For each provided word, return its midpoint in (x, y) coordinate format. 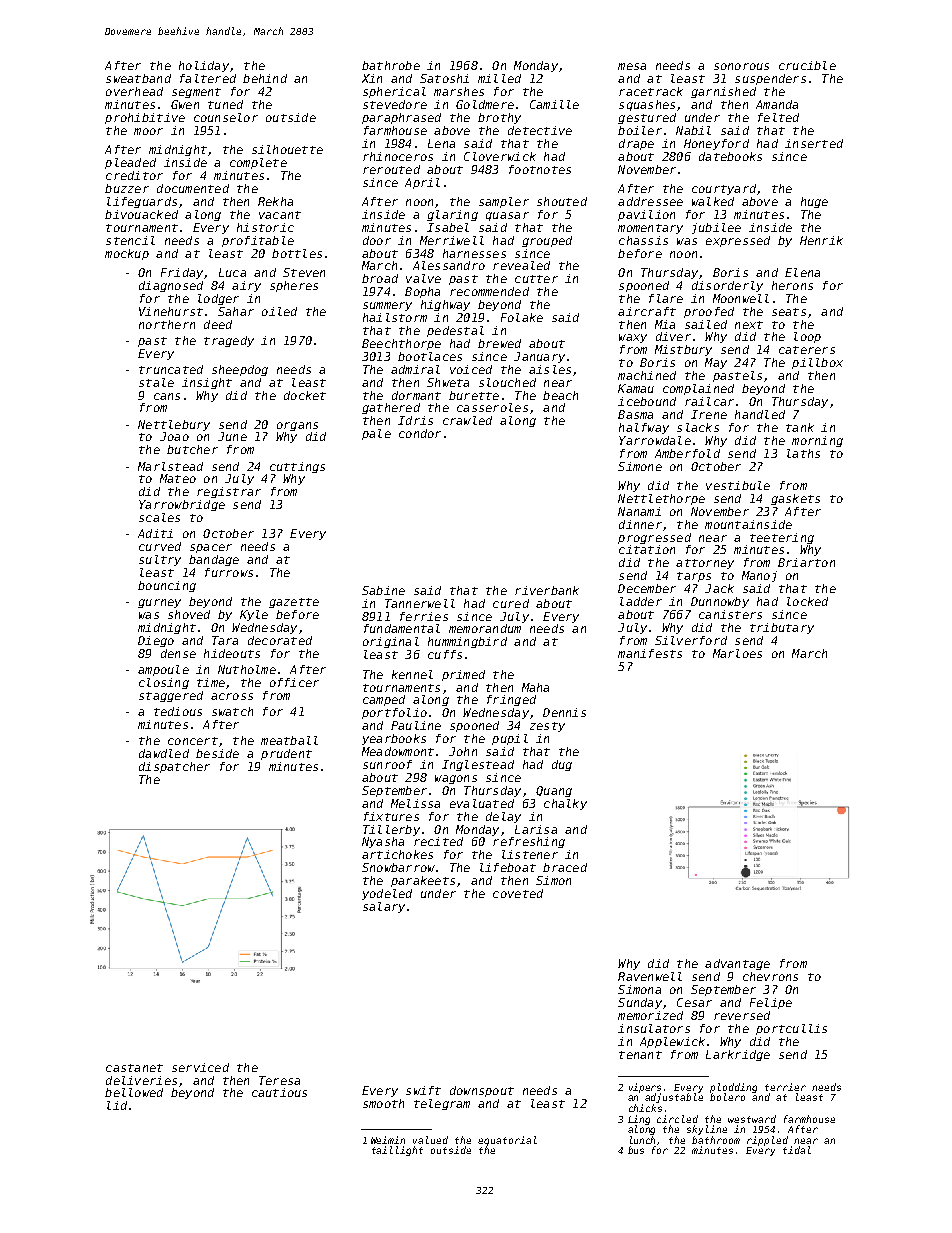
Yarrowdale (655, 440)
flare (666, 298)
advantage (737, 964)
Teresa (279, 1080)
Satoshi (444, 78)
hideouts (232, 653)
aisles (550, 369)
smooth (383, 1103)
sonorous (741, 66)
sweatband (138, 78)
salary (384, 907)
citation (647, 549)
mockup (127, 254)
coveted (518, 893)
